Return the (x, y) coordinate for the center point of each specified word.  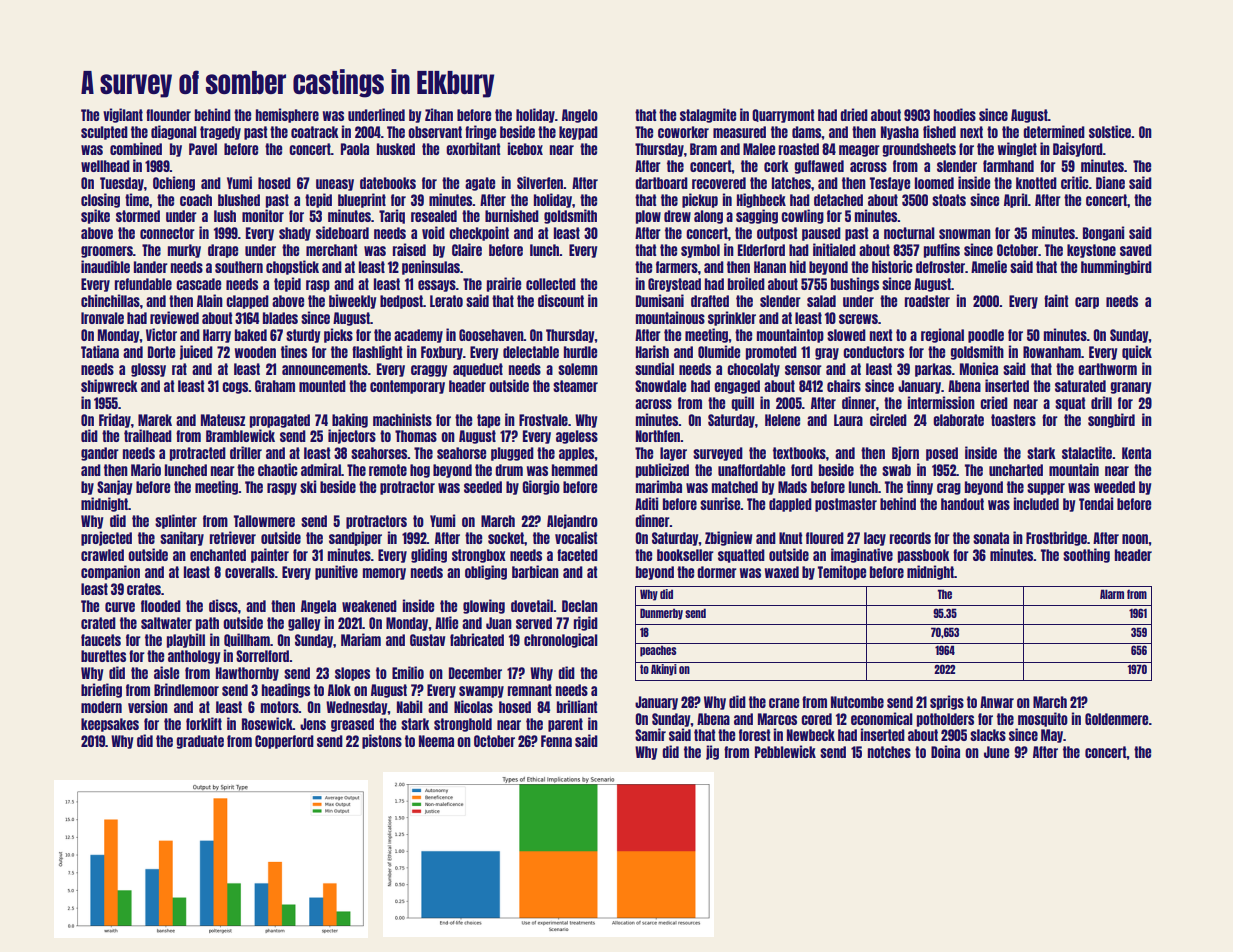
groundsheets (919, 150)
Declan (580, 606)
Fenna (556, 741)
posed (942, 454)
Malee (759, 149)
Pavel (203, 149)
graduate (200, 742)
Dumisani (660, 300)
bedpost (401, 302)
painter (270, 555)
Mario (146, 469)
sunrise (720, 503)
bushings (855, 284)
